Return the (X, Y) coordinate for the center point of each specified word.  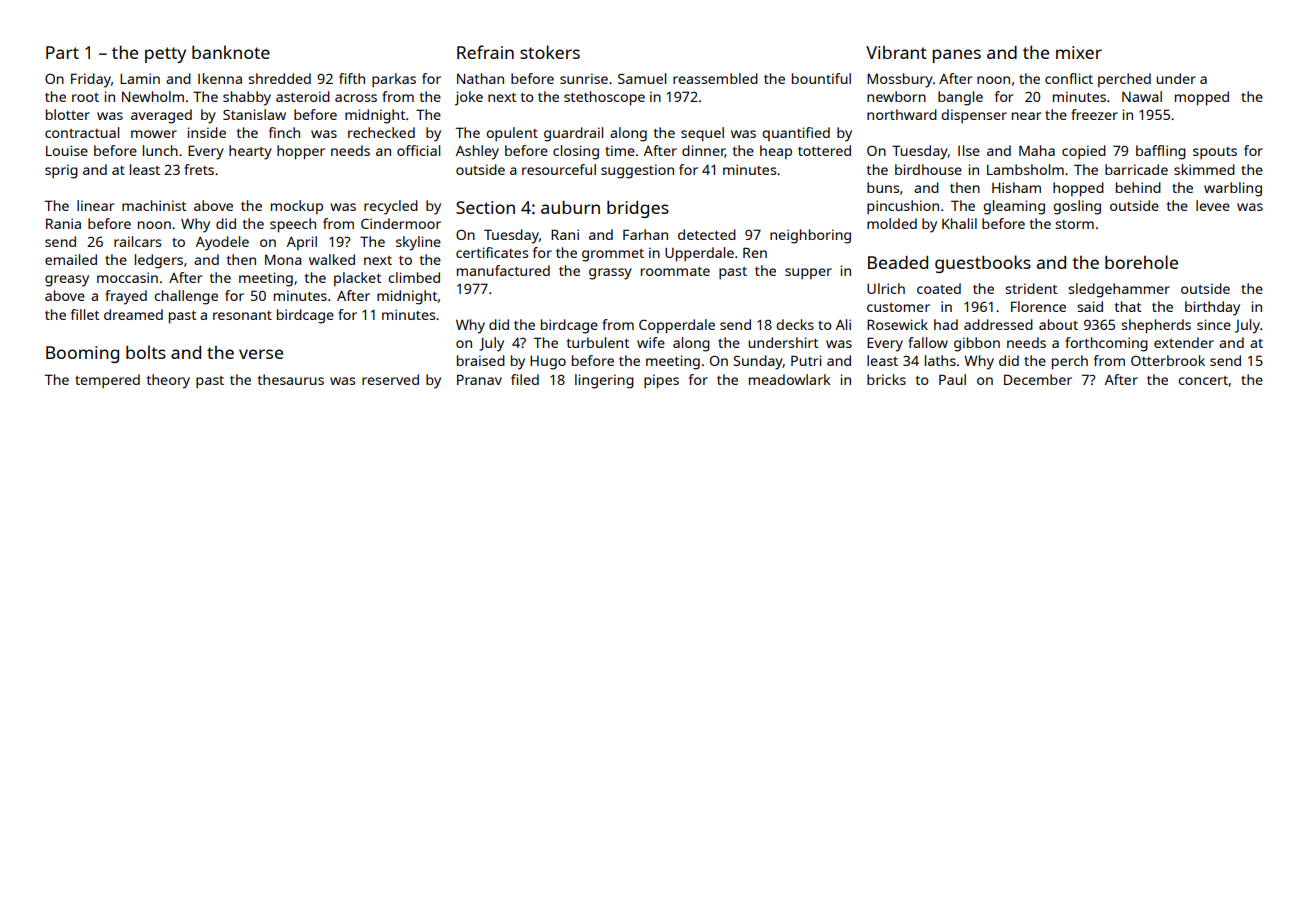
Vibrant (896, 52)
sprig (61, 171)
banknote (231, 52)
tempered (107, 381)
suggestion (637, 171)
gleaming (1014, 207)
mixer (1079, 52)
